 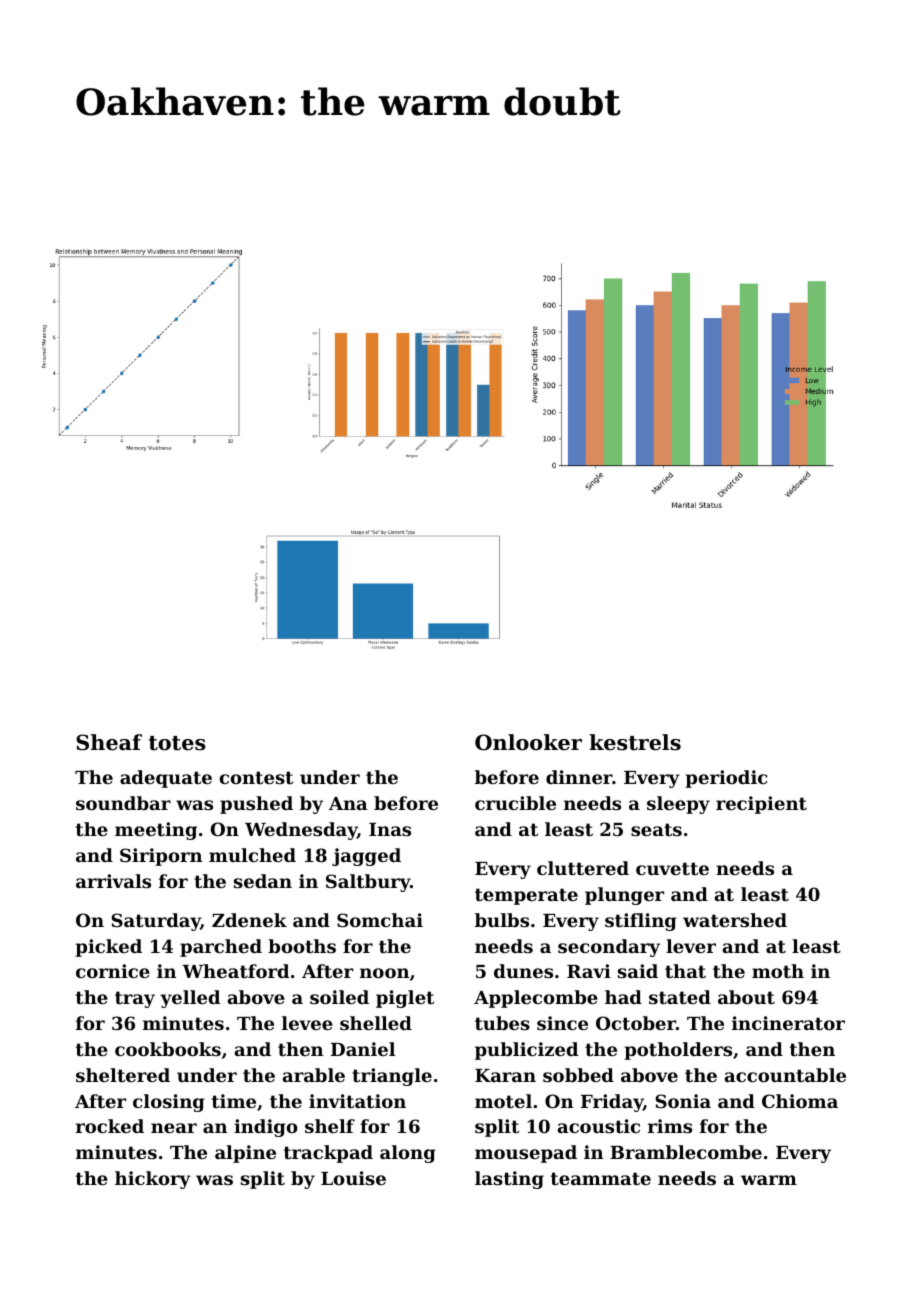 I want to click on Onlooker, so click(x=528, y=742).
